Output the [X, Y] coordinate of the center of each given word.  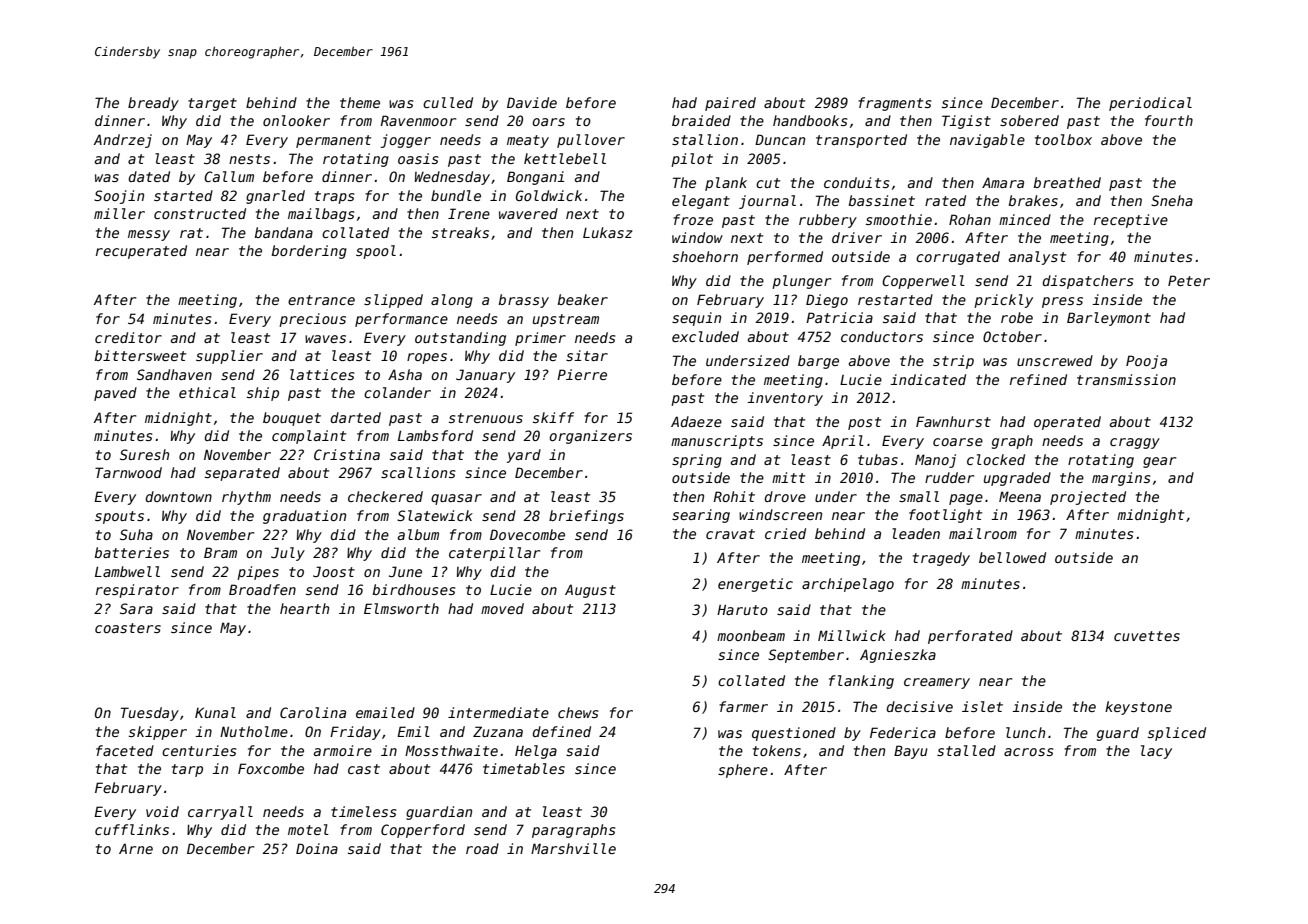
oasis [418, 158]
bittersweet [140, 355]
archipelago [848, 585]
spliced [1177, 734]
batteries [131, 552]
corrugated [958, 258]
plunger [801, 282]
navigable [987, 141]
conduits [856, 182]
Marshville [573, 848]
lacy [1156, 752]
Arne [136, 848]
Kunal [215, 712]
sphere [743, 771]
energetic [755, 585]
